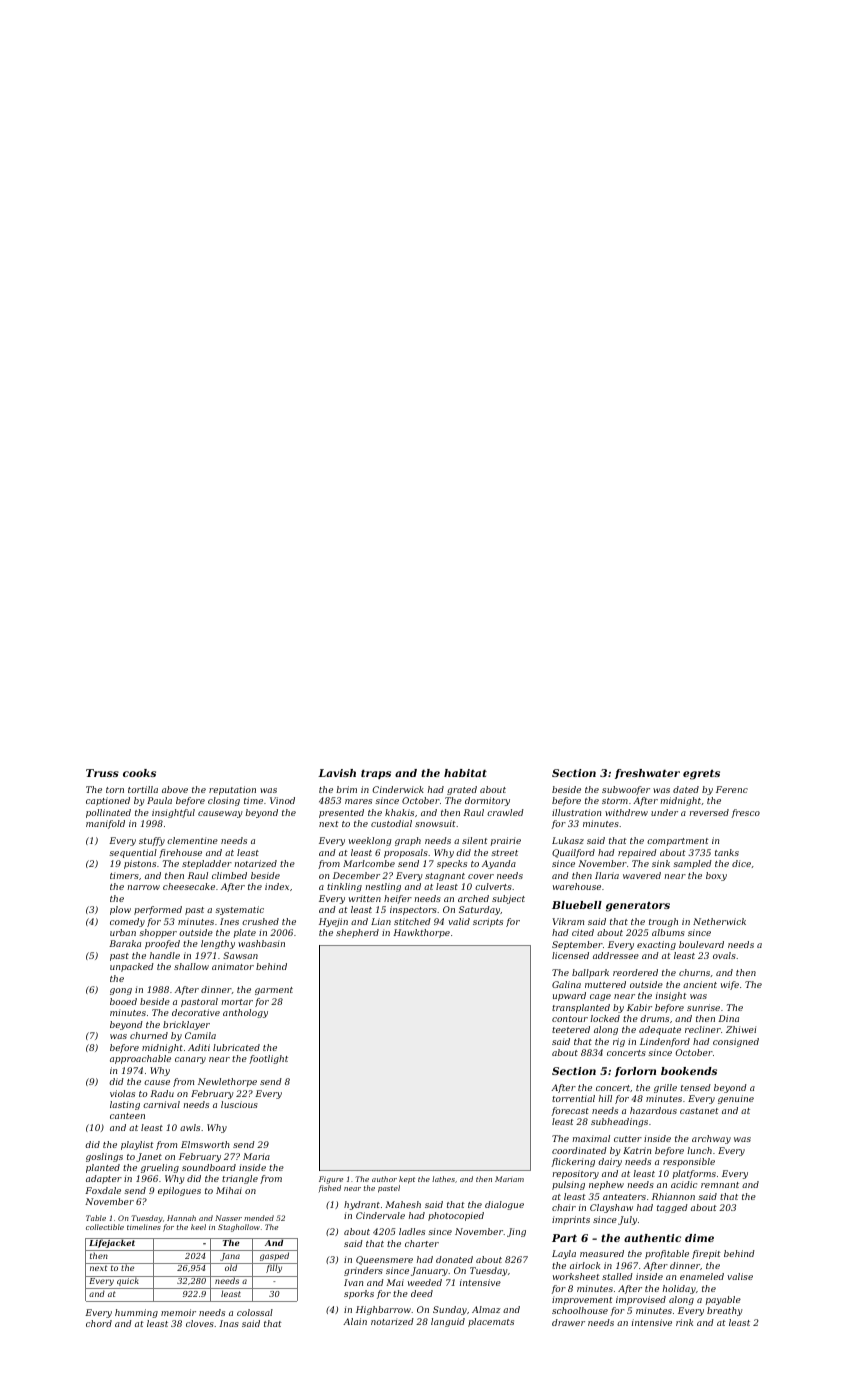  I want to click on drawer, so click(568, 1322).
